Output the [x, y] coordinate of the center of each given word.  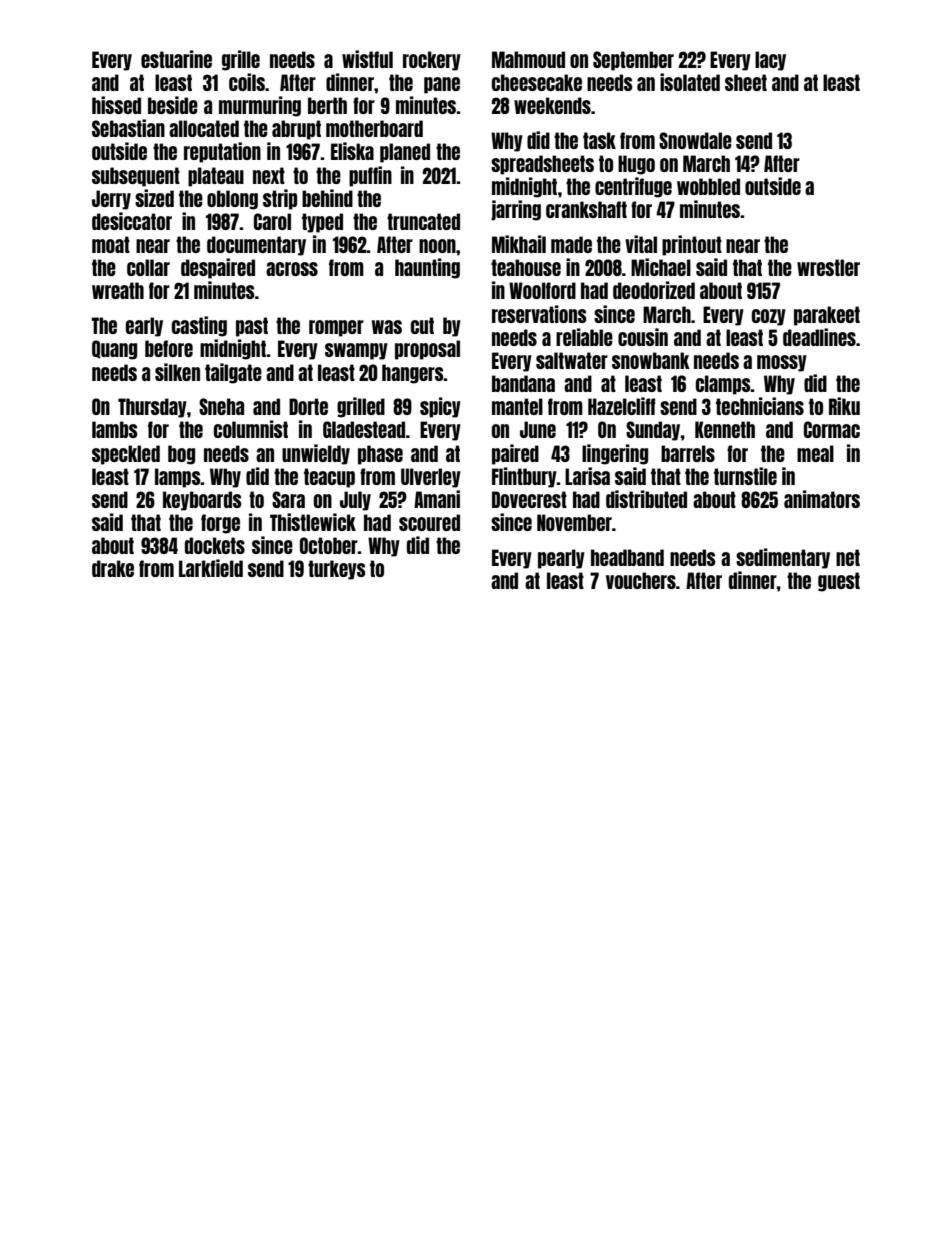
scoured [429, 522]
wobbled [708, 186]
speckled [126, 455]
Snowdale [695, 140]
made [571, 244]
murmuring [260, 106]
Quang [114, 350]
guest [839, 582]
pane [442, 85]
